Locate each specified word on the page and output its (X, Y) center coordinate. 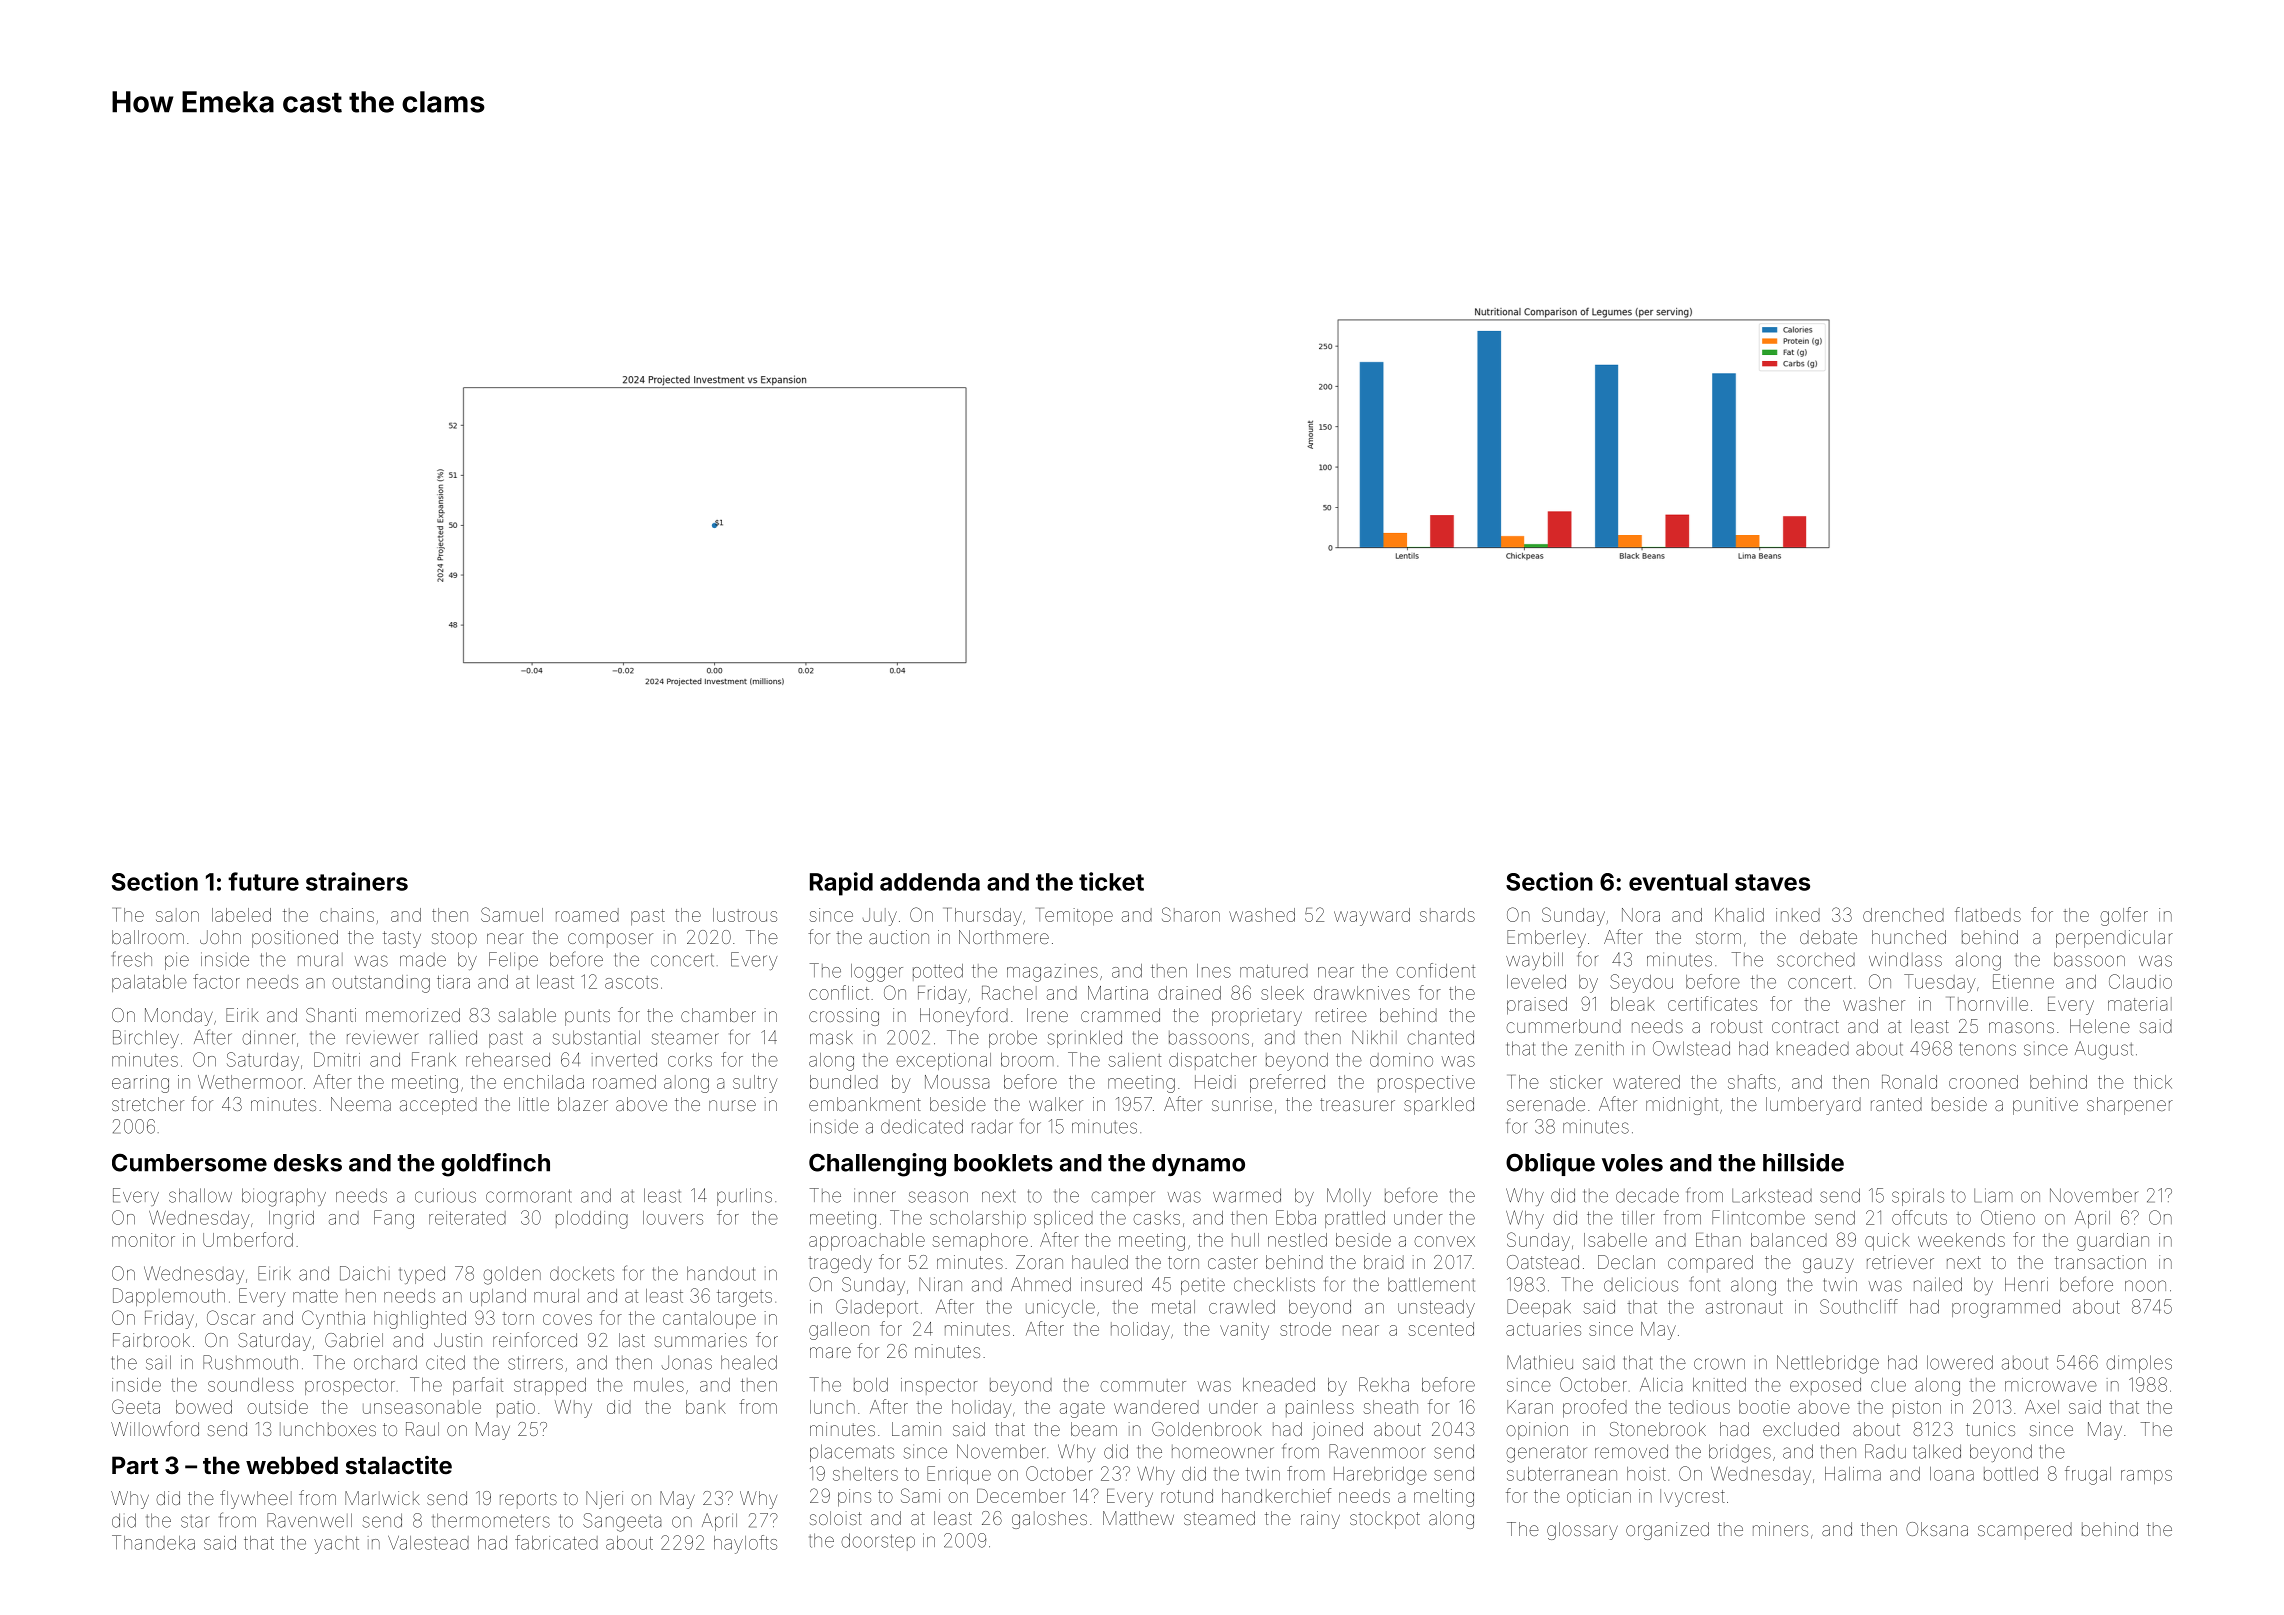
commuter (1143, 1385)
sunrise (1242, 1104)
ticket (1111, 881)
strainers (357, 881)
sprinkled (1085, 1039)
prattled (1355, 1219)
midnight (1682, 1106)
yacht (336, 1545)
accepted (438, 1106)
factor (216, 981)
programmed (2006, 1309)
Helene (2100, 1026)
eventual (1678, 882)
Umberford (248, 1239)
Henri (2026, 1284)
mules (659, 1385)
